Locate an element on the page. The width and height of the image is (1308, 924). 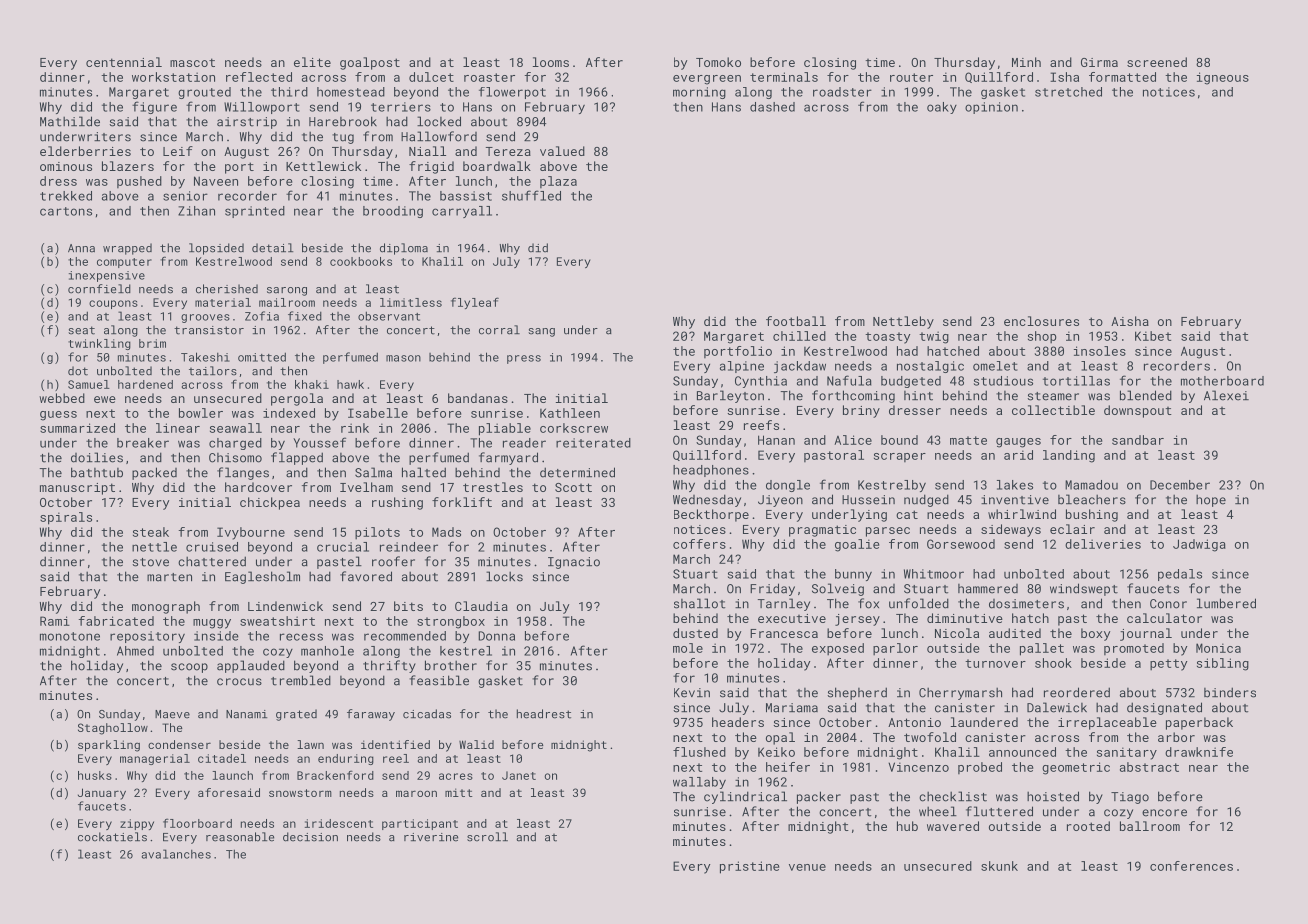
stretched is located at coordinates (1068, 92).
